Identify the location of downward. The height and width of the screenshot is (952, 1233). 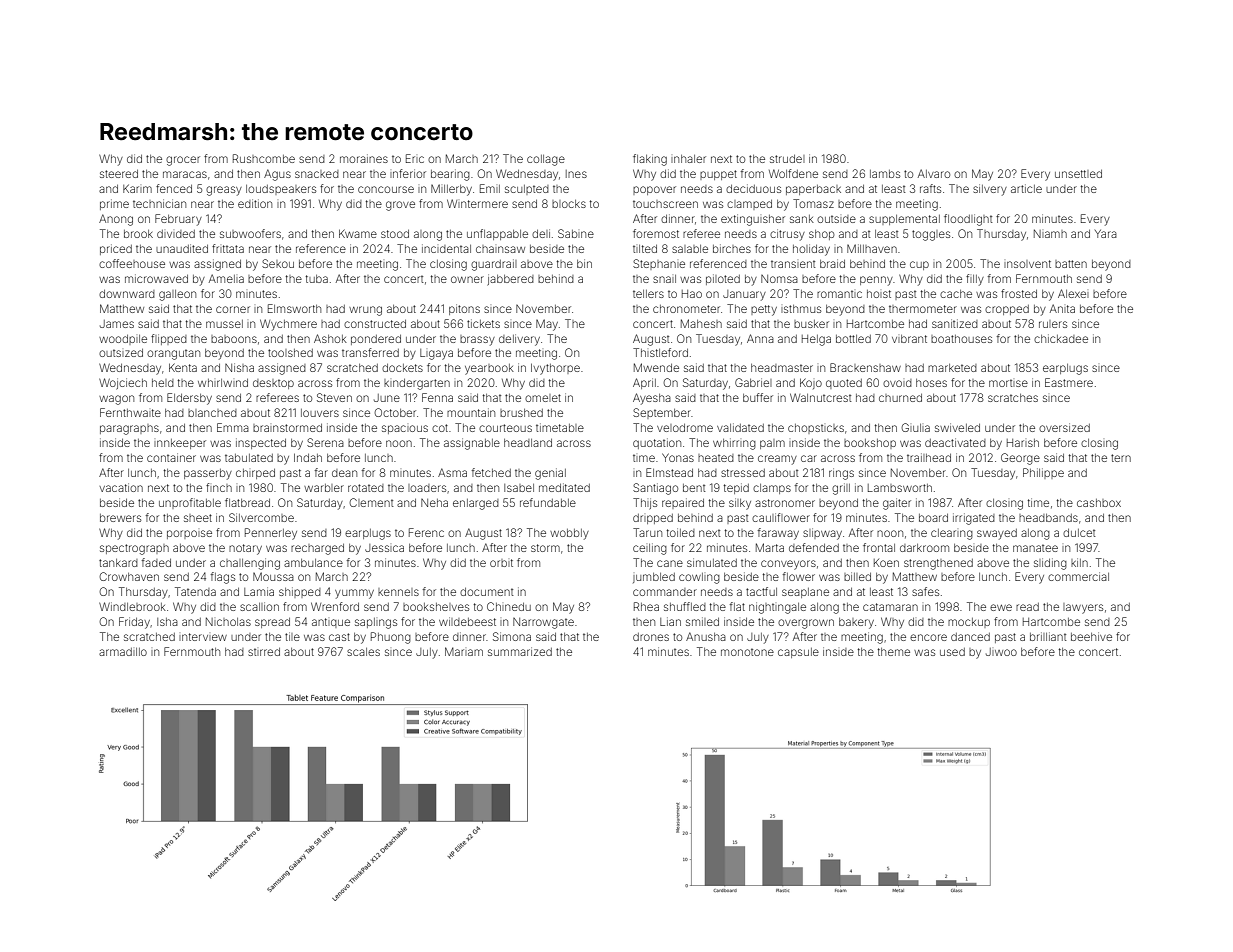
(127, 294).
